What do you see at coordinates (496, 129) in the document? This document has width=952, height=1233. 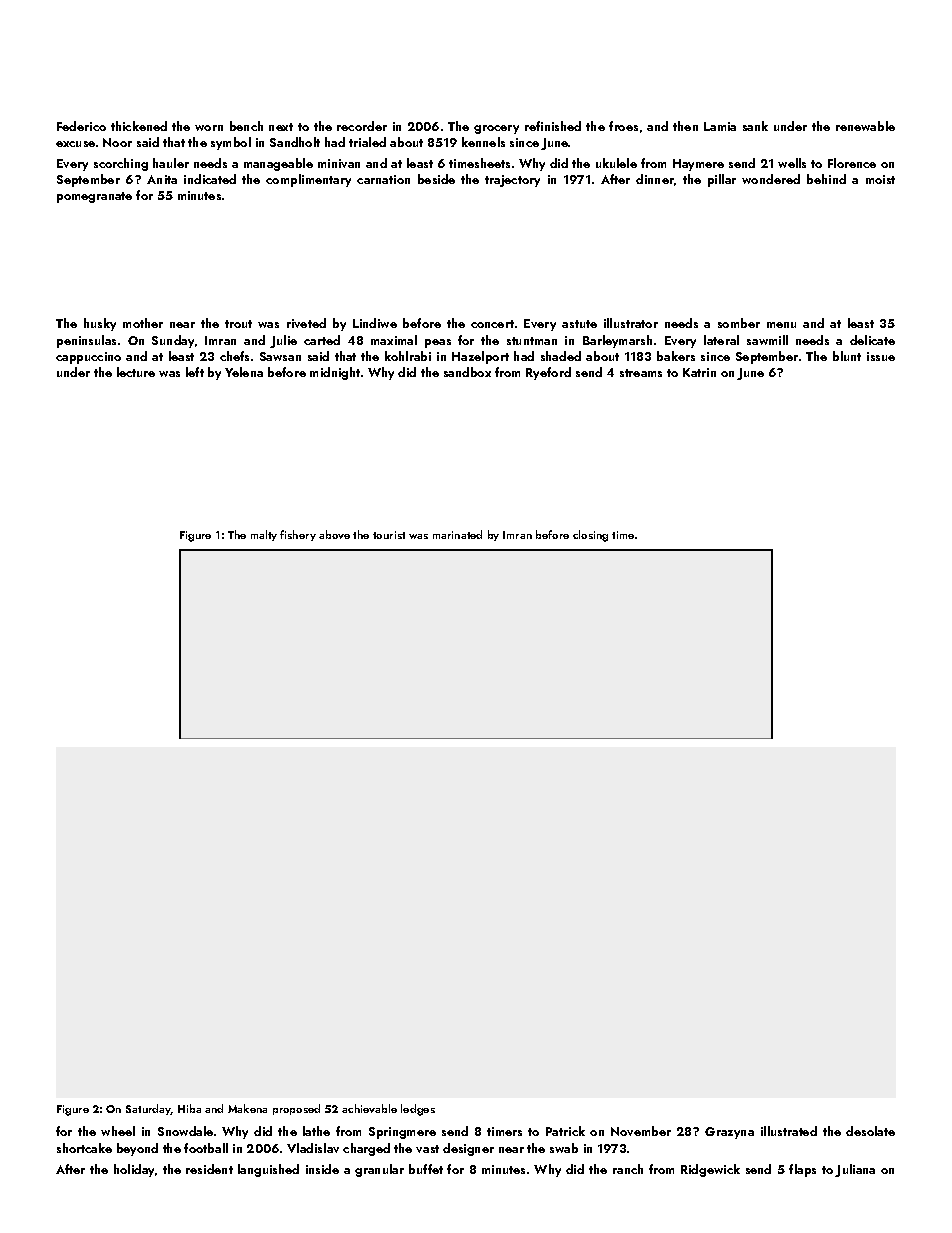 I see `grocery` at bounding box center [496, 129].
